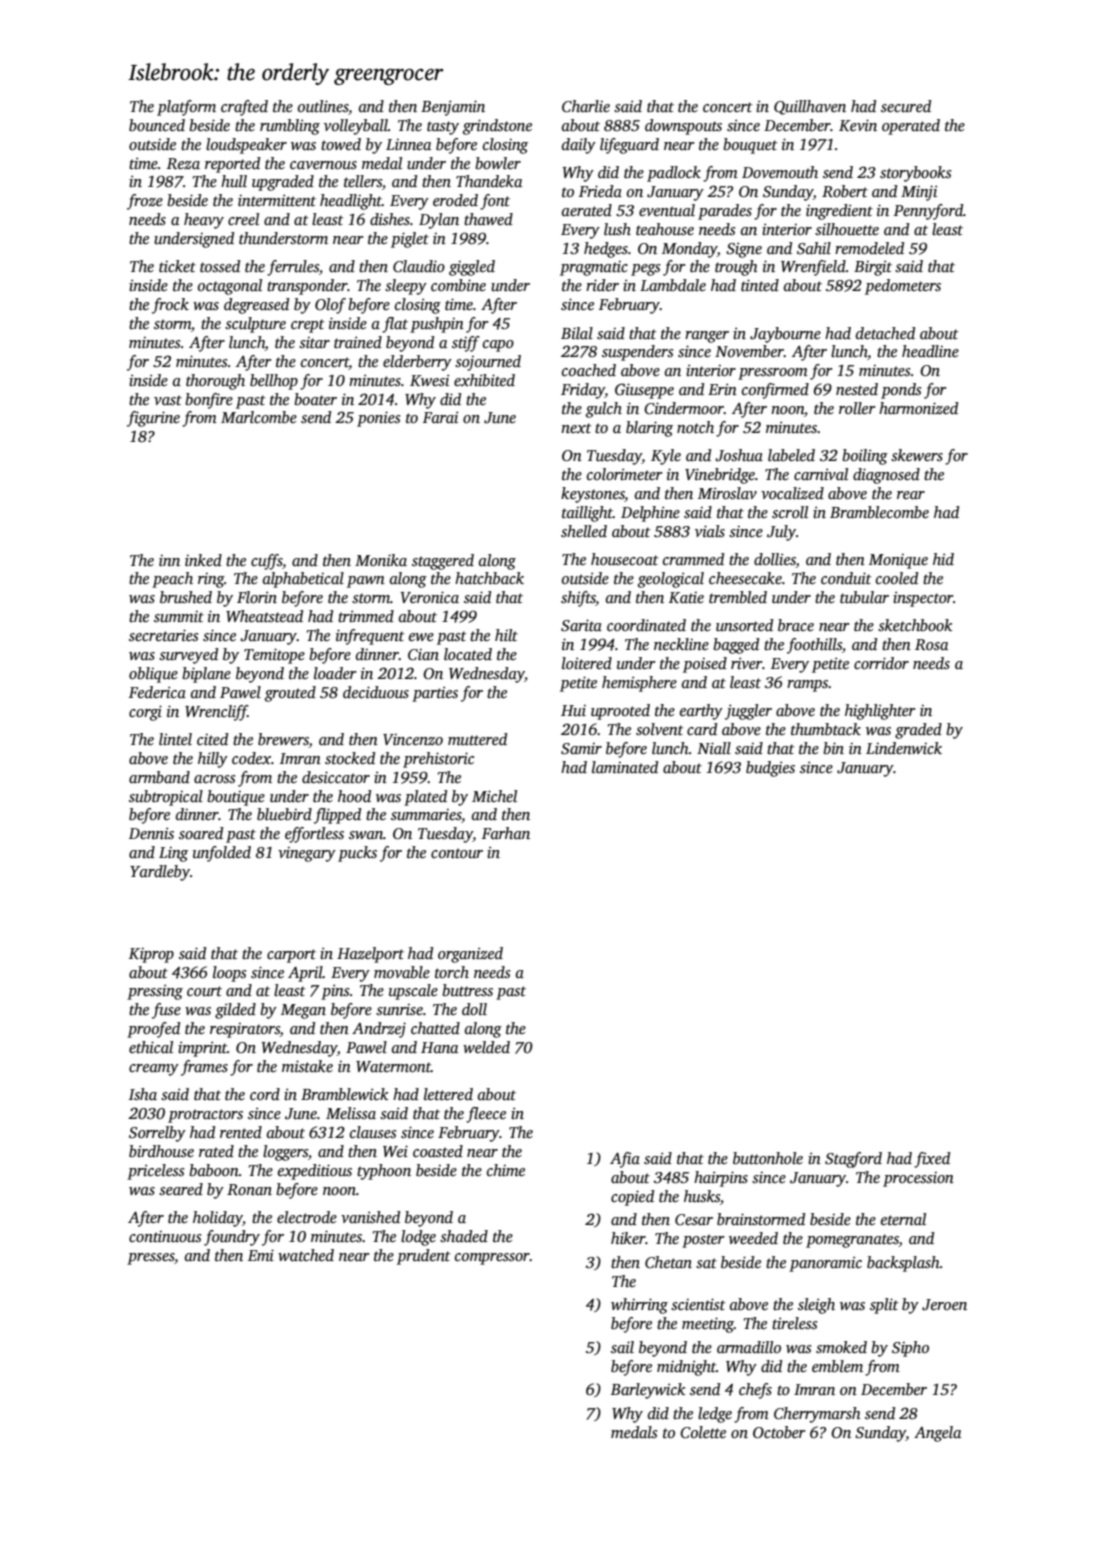  What do you see at coordinates (911, 495) in the page?
I see `rear` at bounding box center [911, 495].
